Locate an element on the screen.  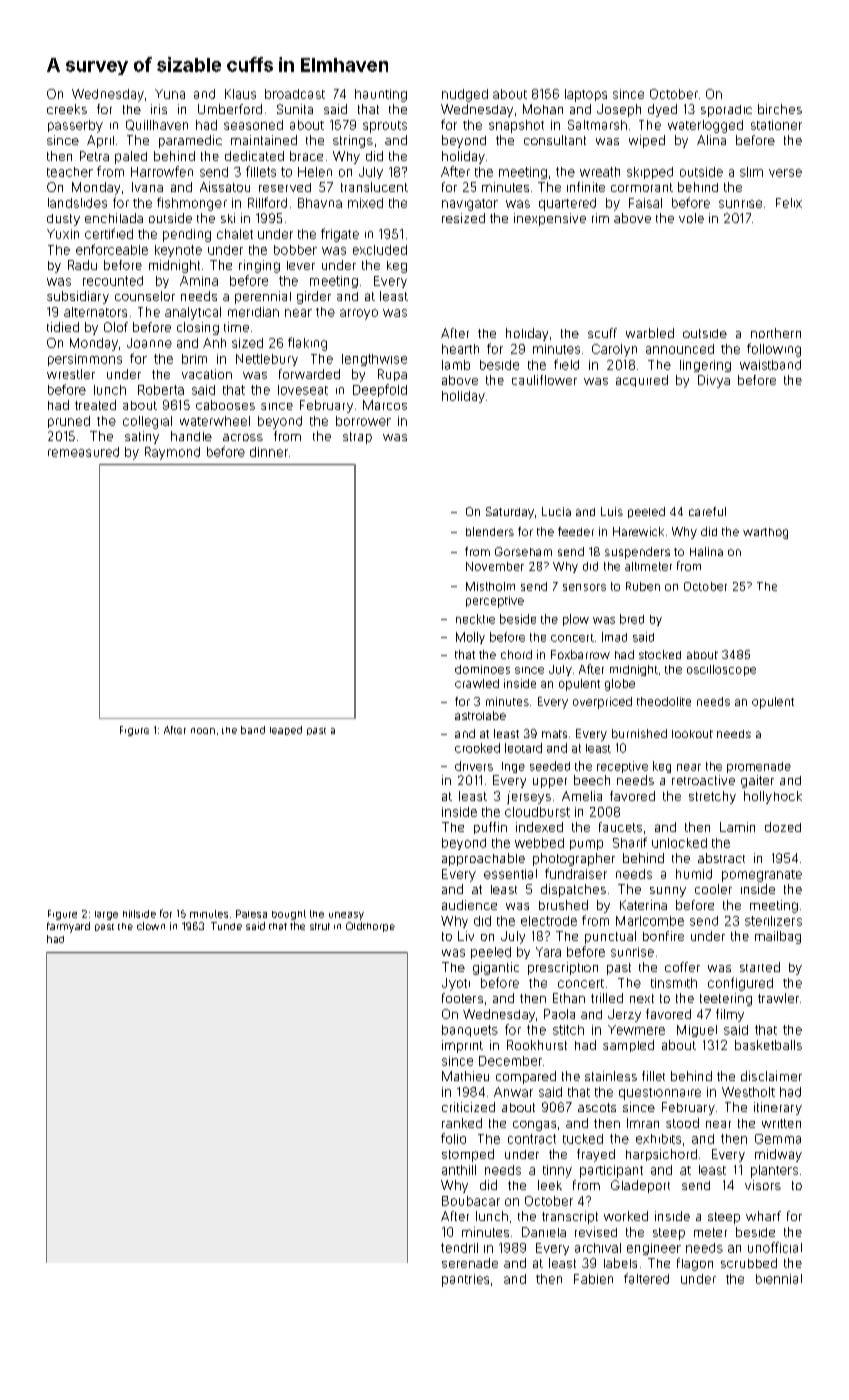
girder is located at coordinates (314, 297).
